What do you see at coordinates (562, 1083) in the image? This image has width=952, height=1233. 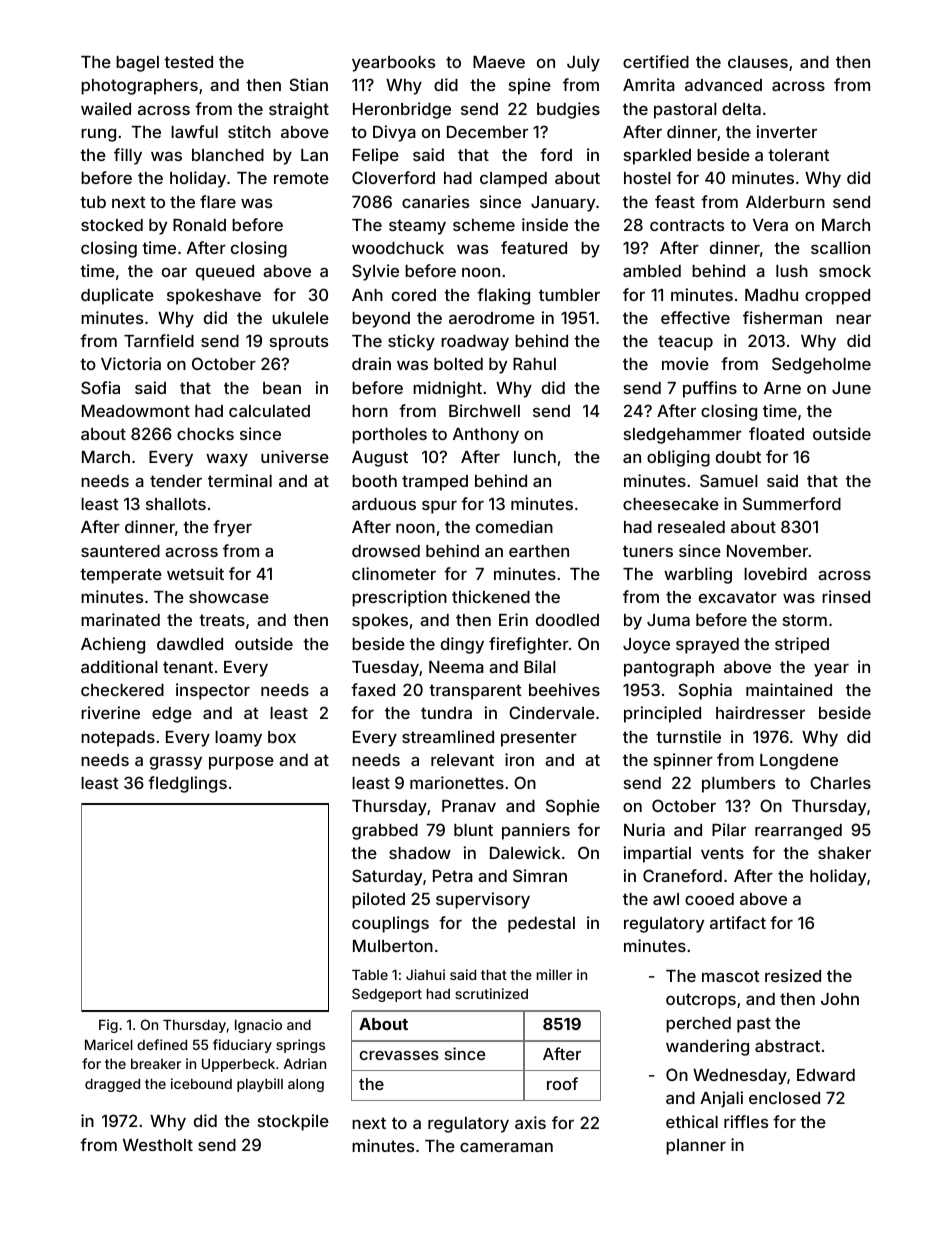 I see `roof` at bounding box center [562, 1083].
